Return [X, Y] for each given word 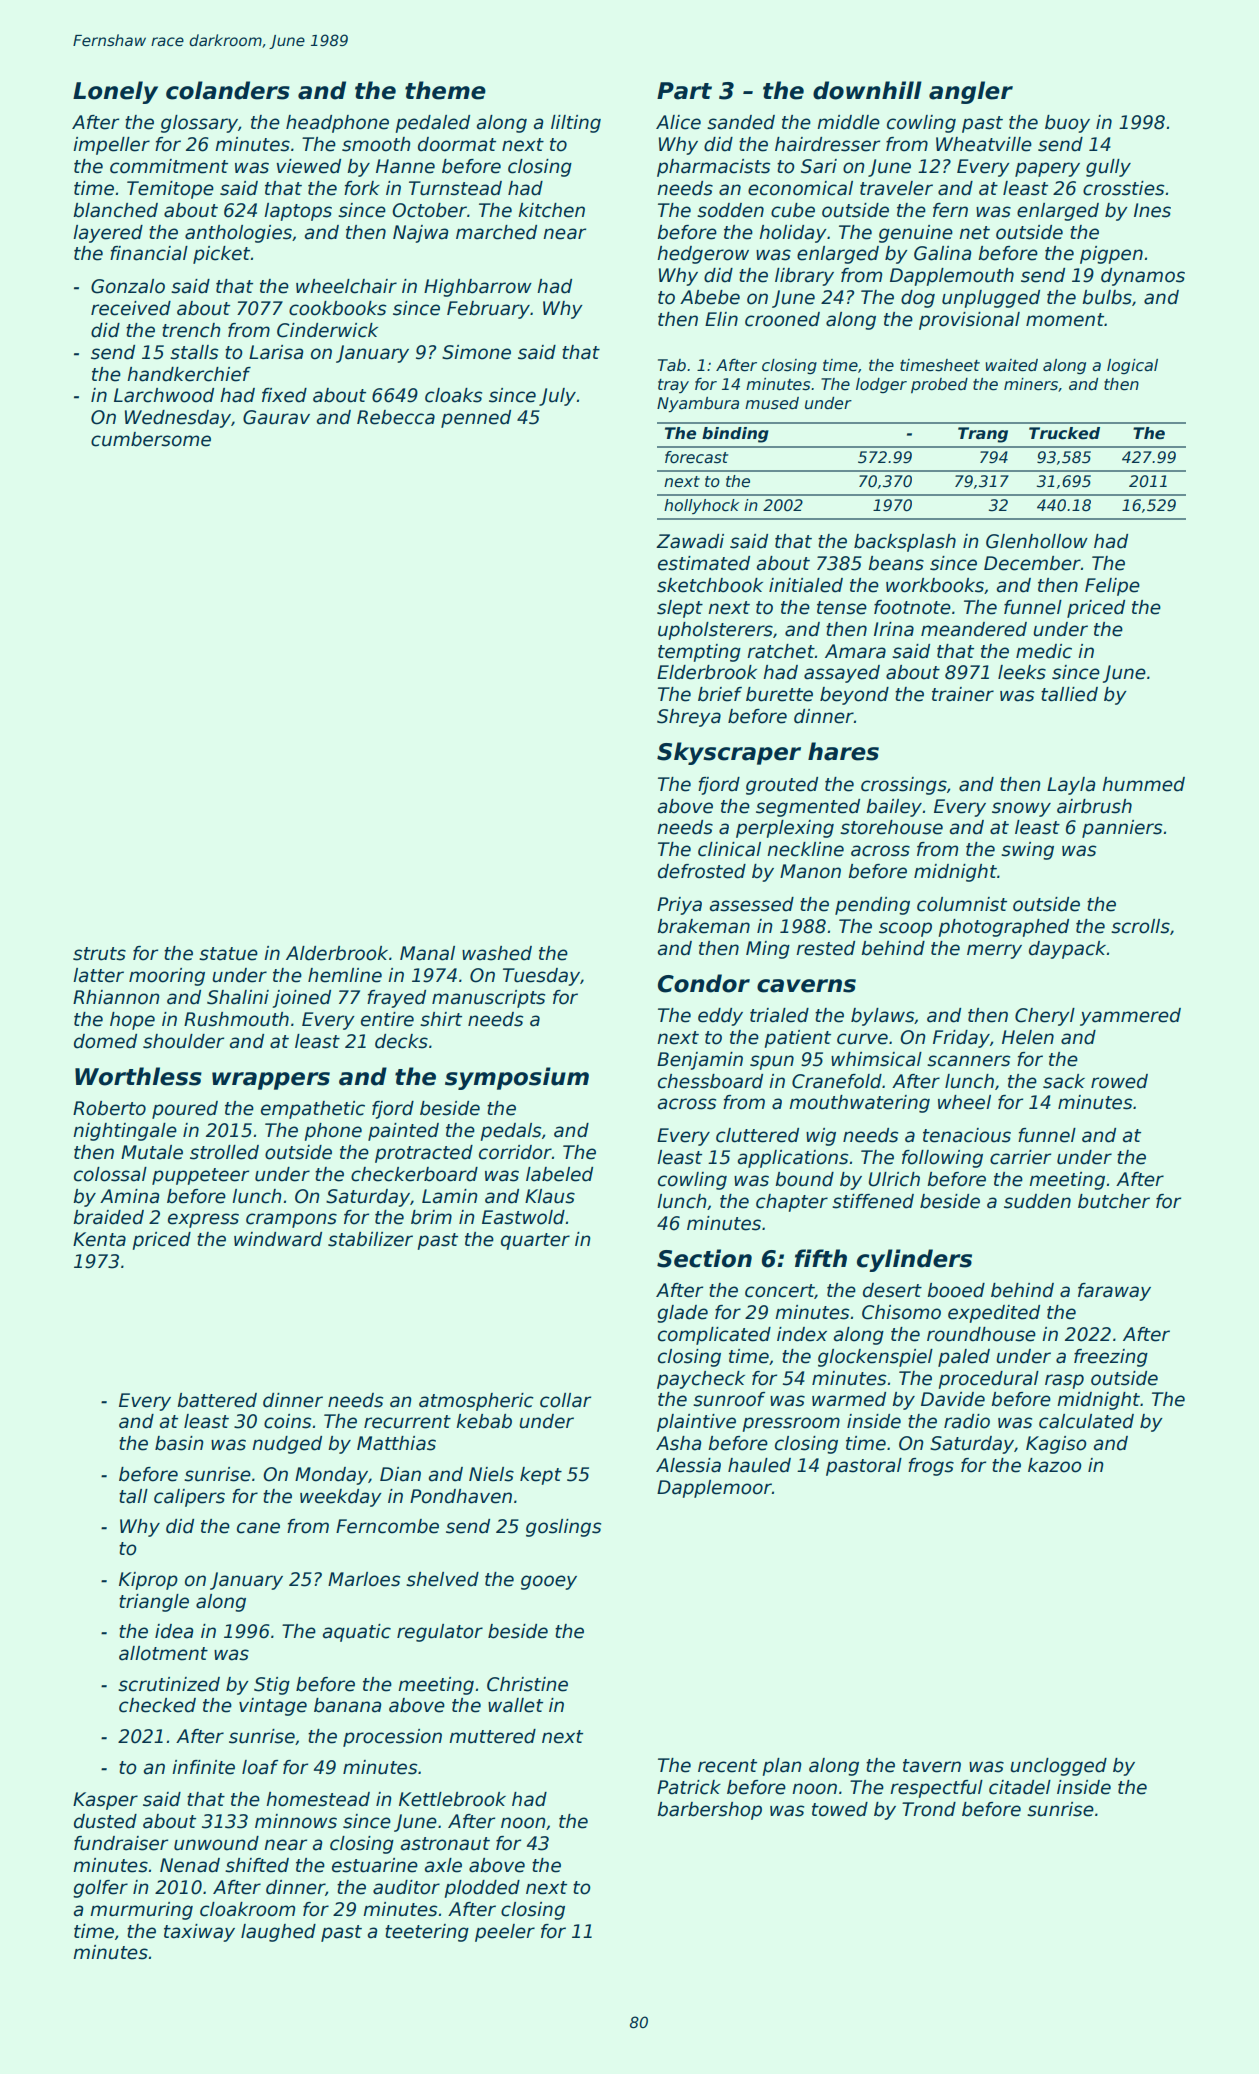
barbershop [710, 1811]
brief [720, 694]
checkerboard [414, 1174]
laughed [278, 1933]
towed [840, 1809]
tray [673, 386]
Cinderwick [327, 330]
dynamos [1143, 277]
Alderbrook [337, 953]
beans [896, 563]
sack [1064, 1081]
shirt [441, 1019]
